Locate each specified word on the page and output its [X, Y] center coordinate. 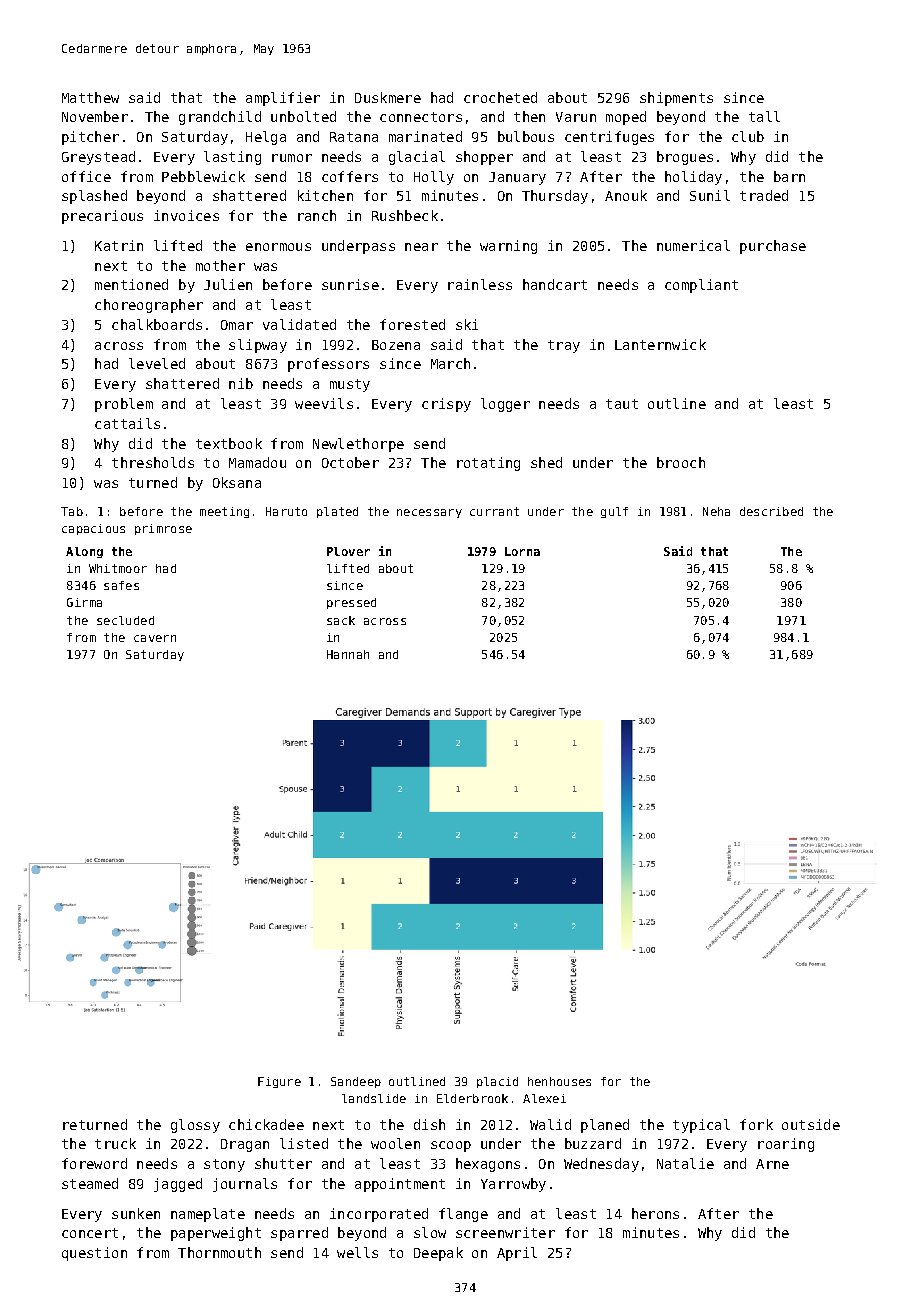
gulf [614, 512]
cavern [155, 638]
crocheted [500, 97]
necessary [429, 513]
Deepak [438, 1254]
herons [655, 1213]
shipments [676, 99]
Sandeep [356, 1082]
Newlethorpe [358, 445]
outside [811, 1124]
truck [115, 1143]
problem [124, 405]
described [771, 511]
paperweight [216, 1234]
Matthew [90, 97]
